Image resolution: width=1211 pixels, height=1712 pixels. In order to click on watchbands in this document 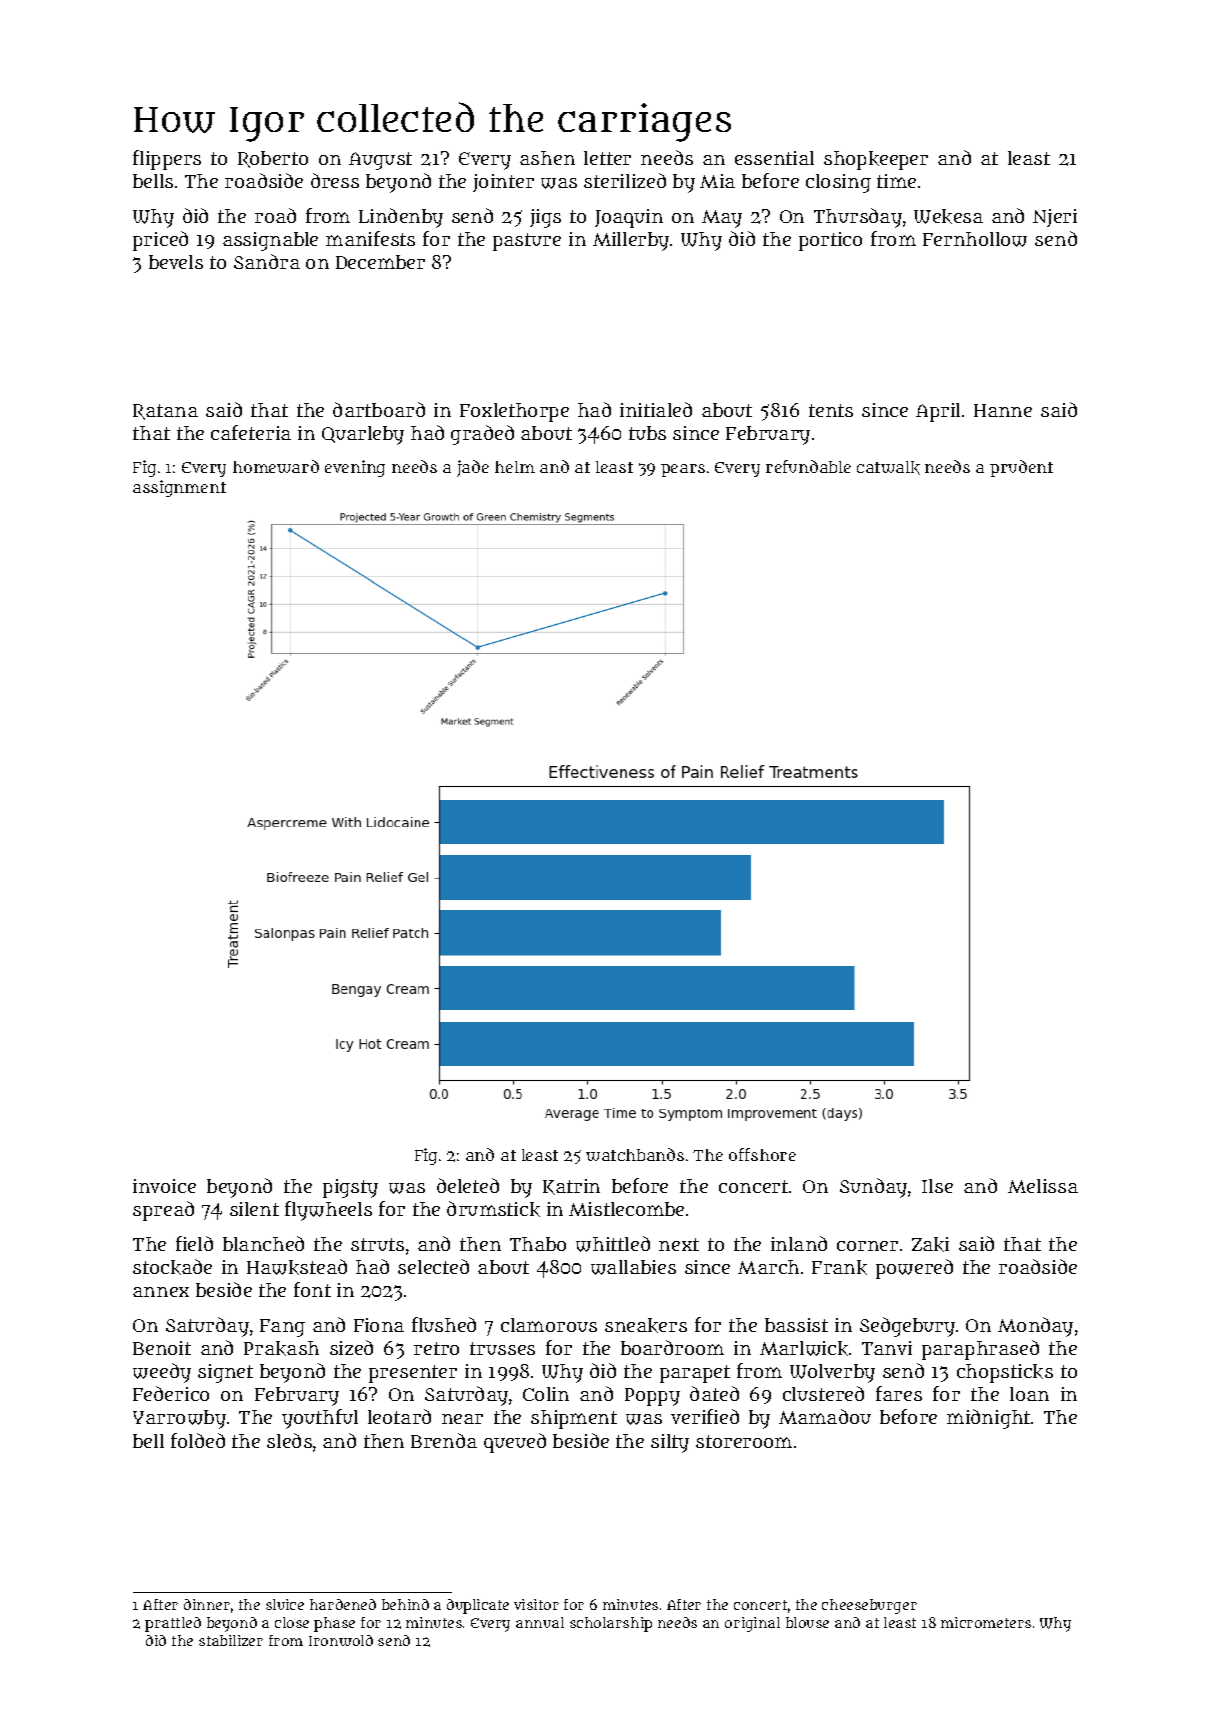, I will do `click(635, 1154)`.
